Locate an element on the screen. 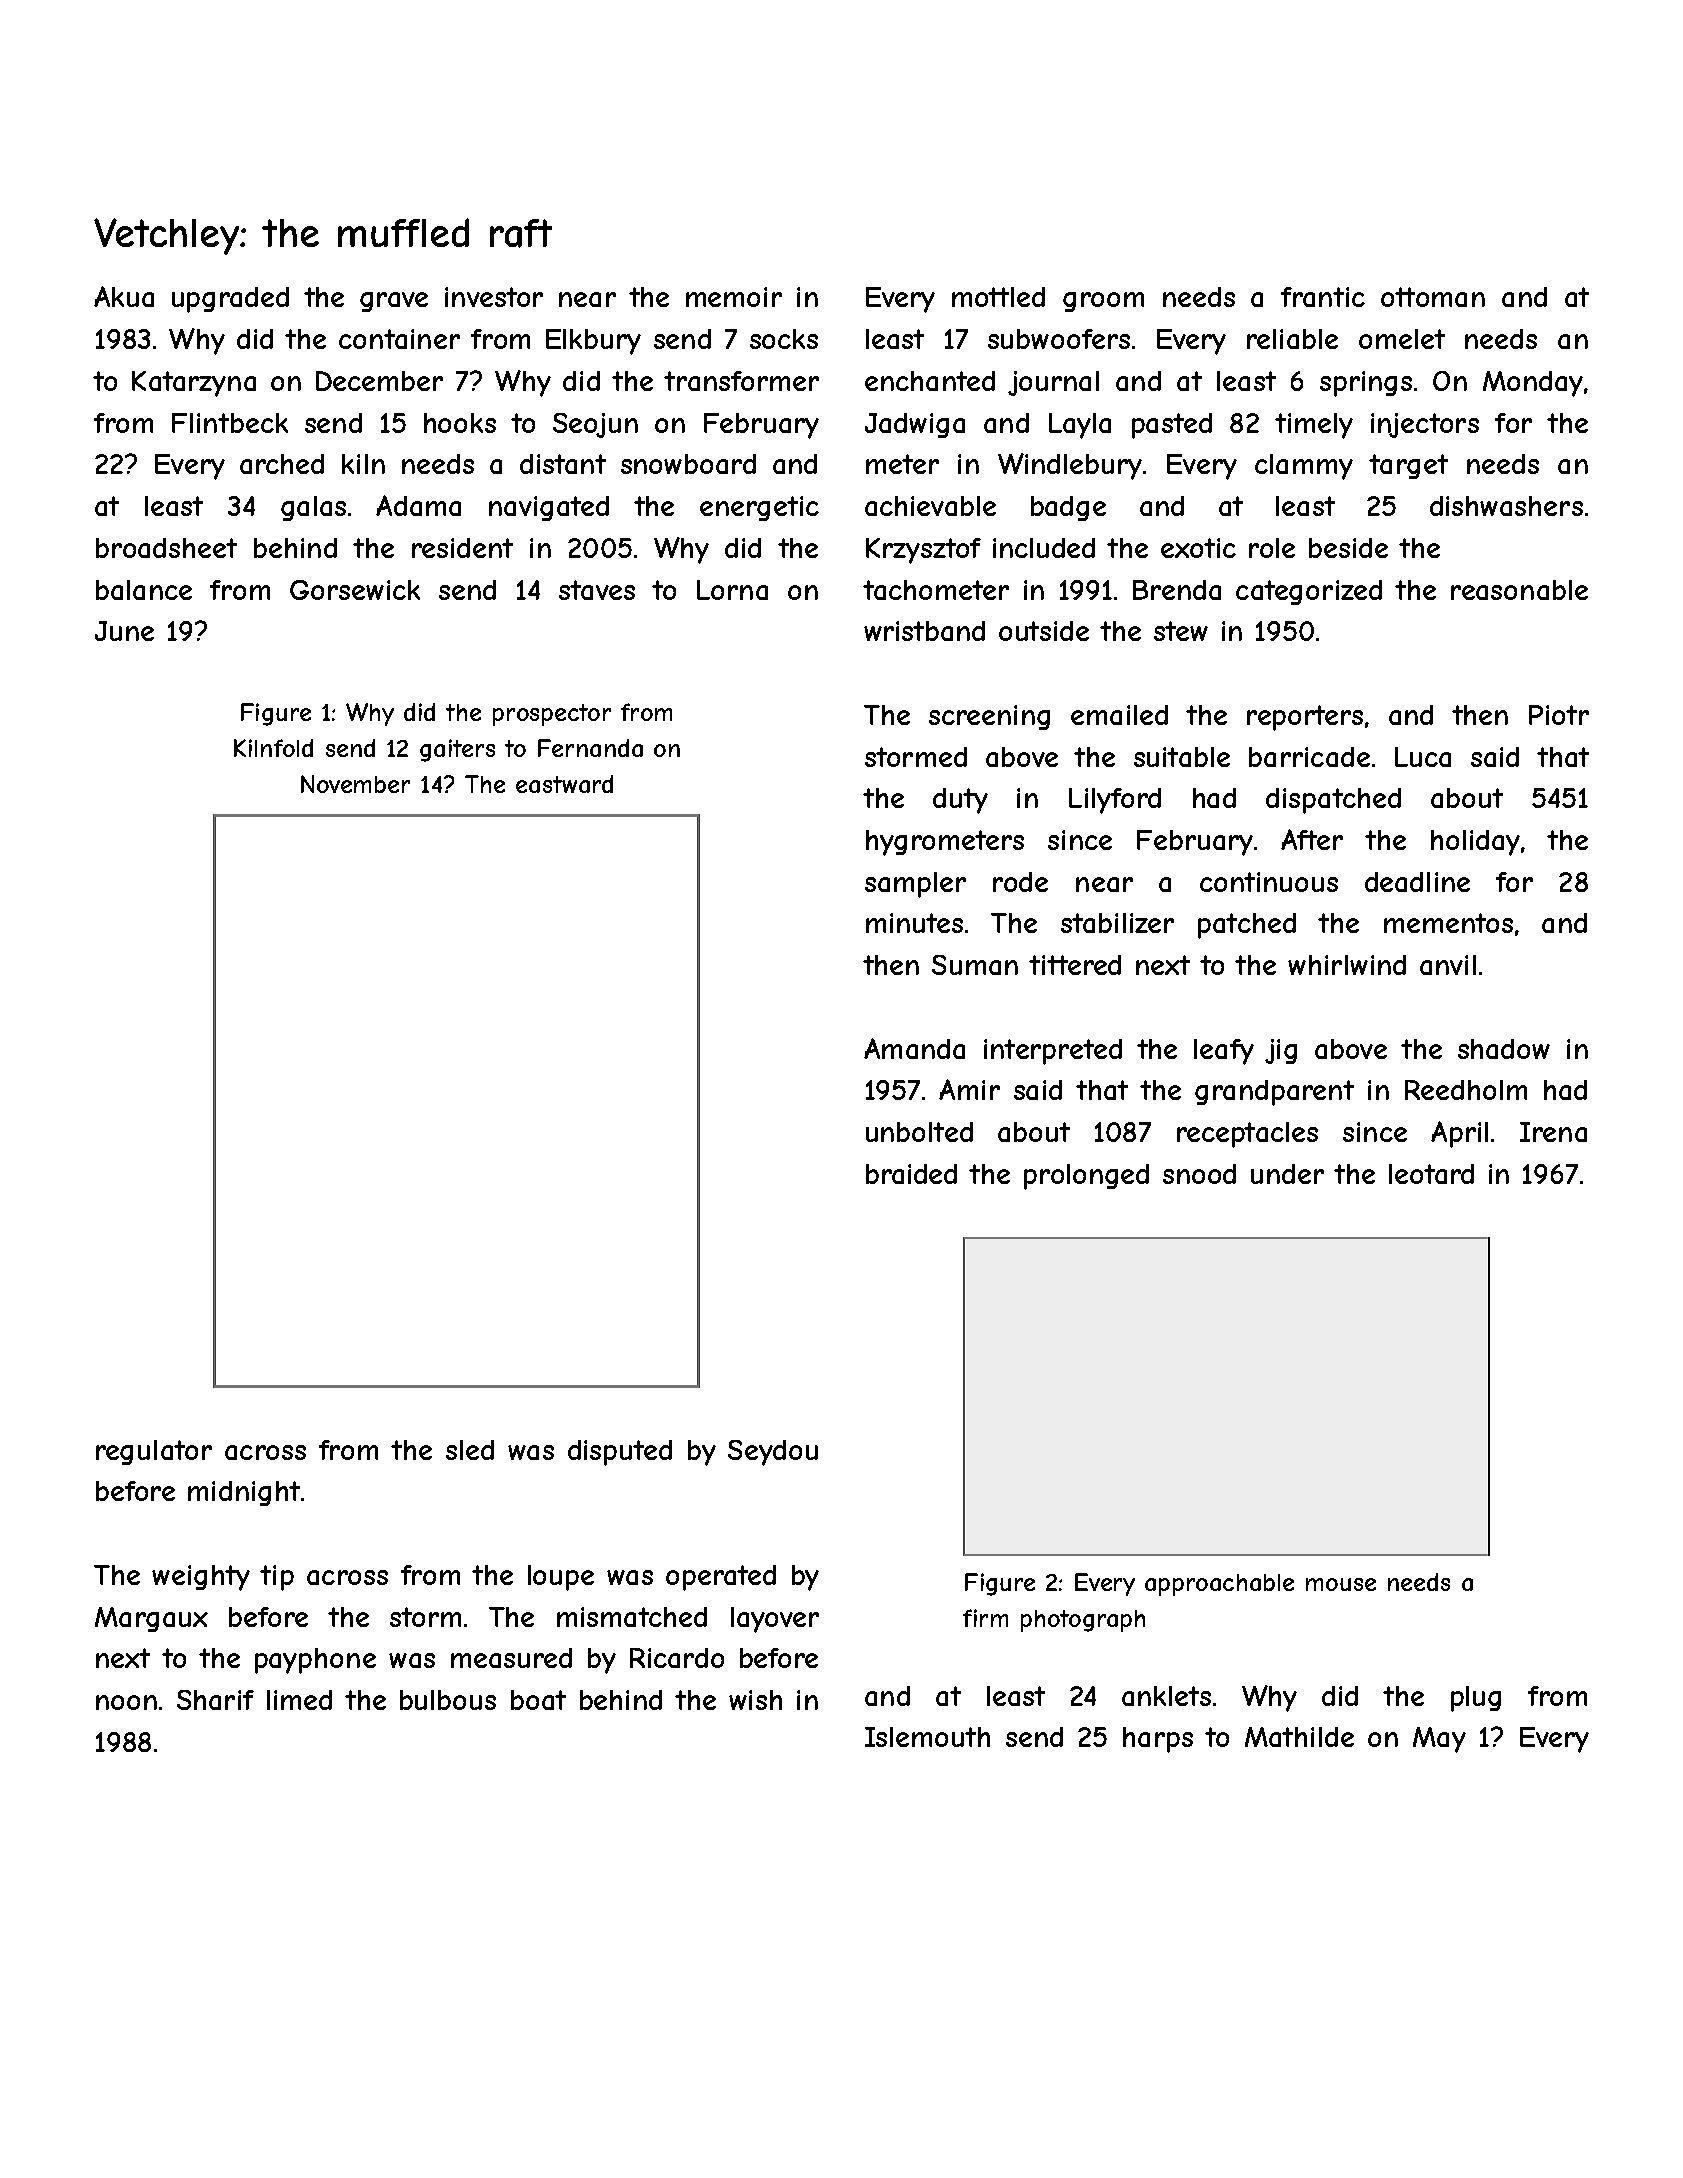 The height and width of the screenshot is (2178, 1683). Amanda is located at coordinates (914, 1048).
